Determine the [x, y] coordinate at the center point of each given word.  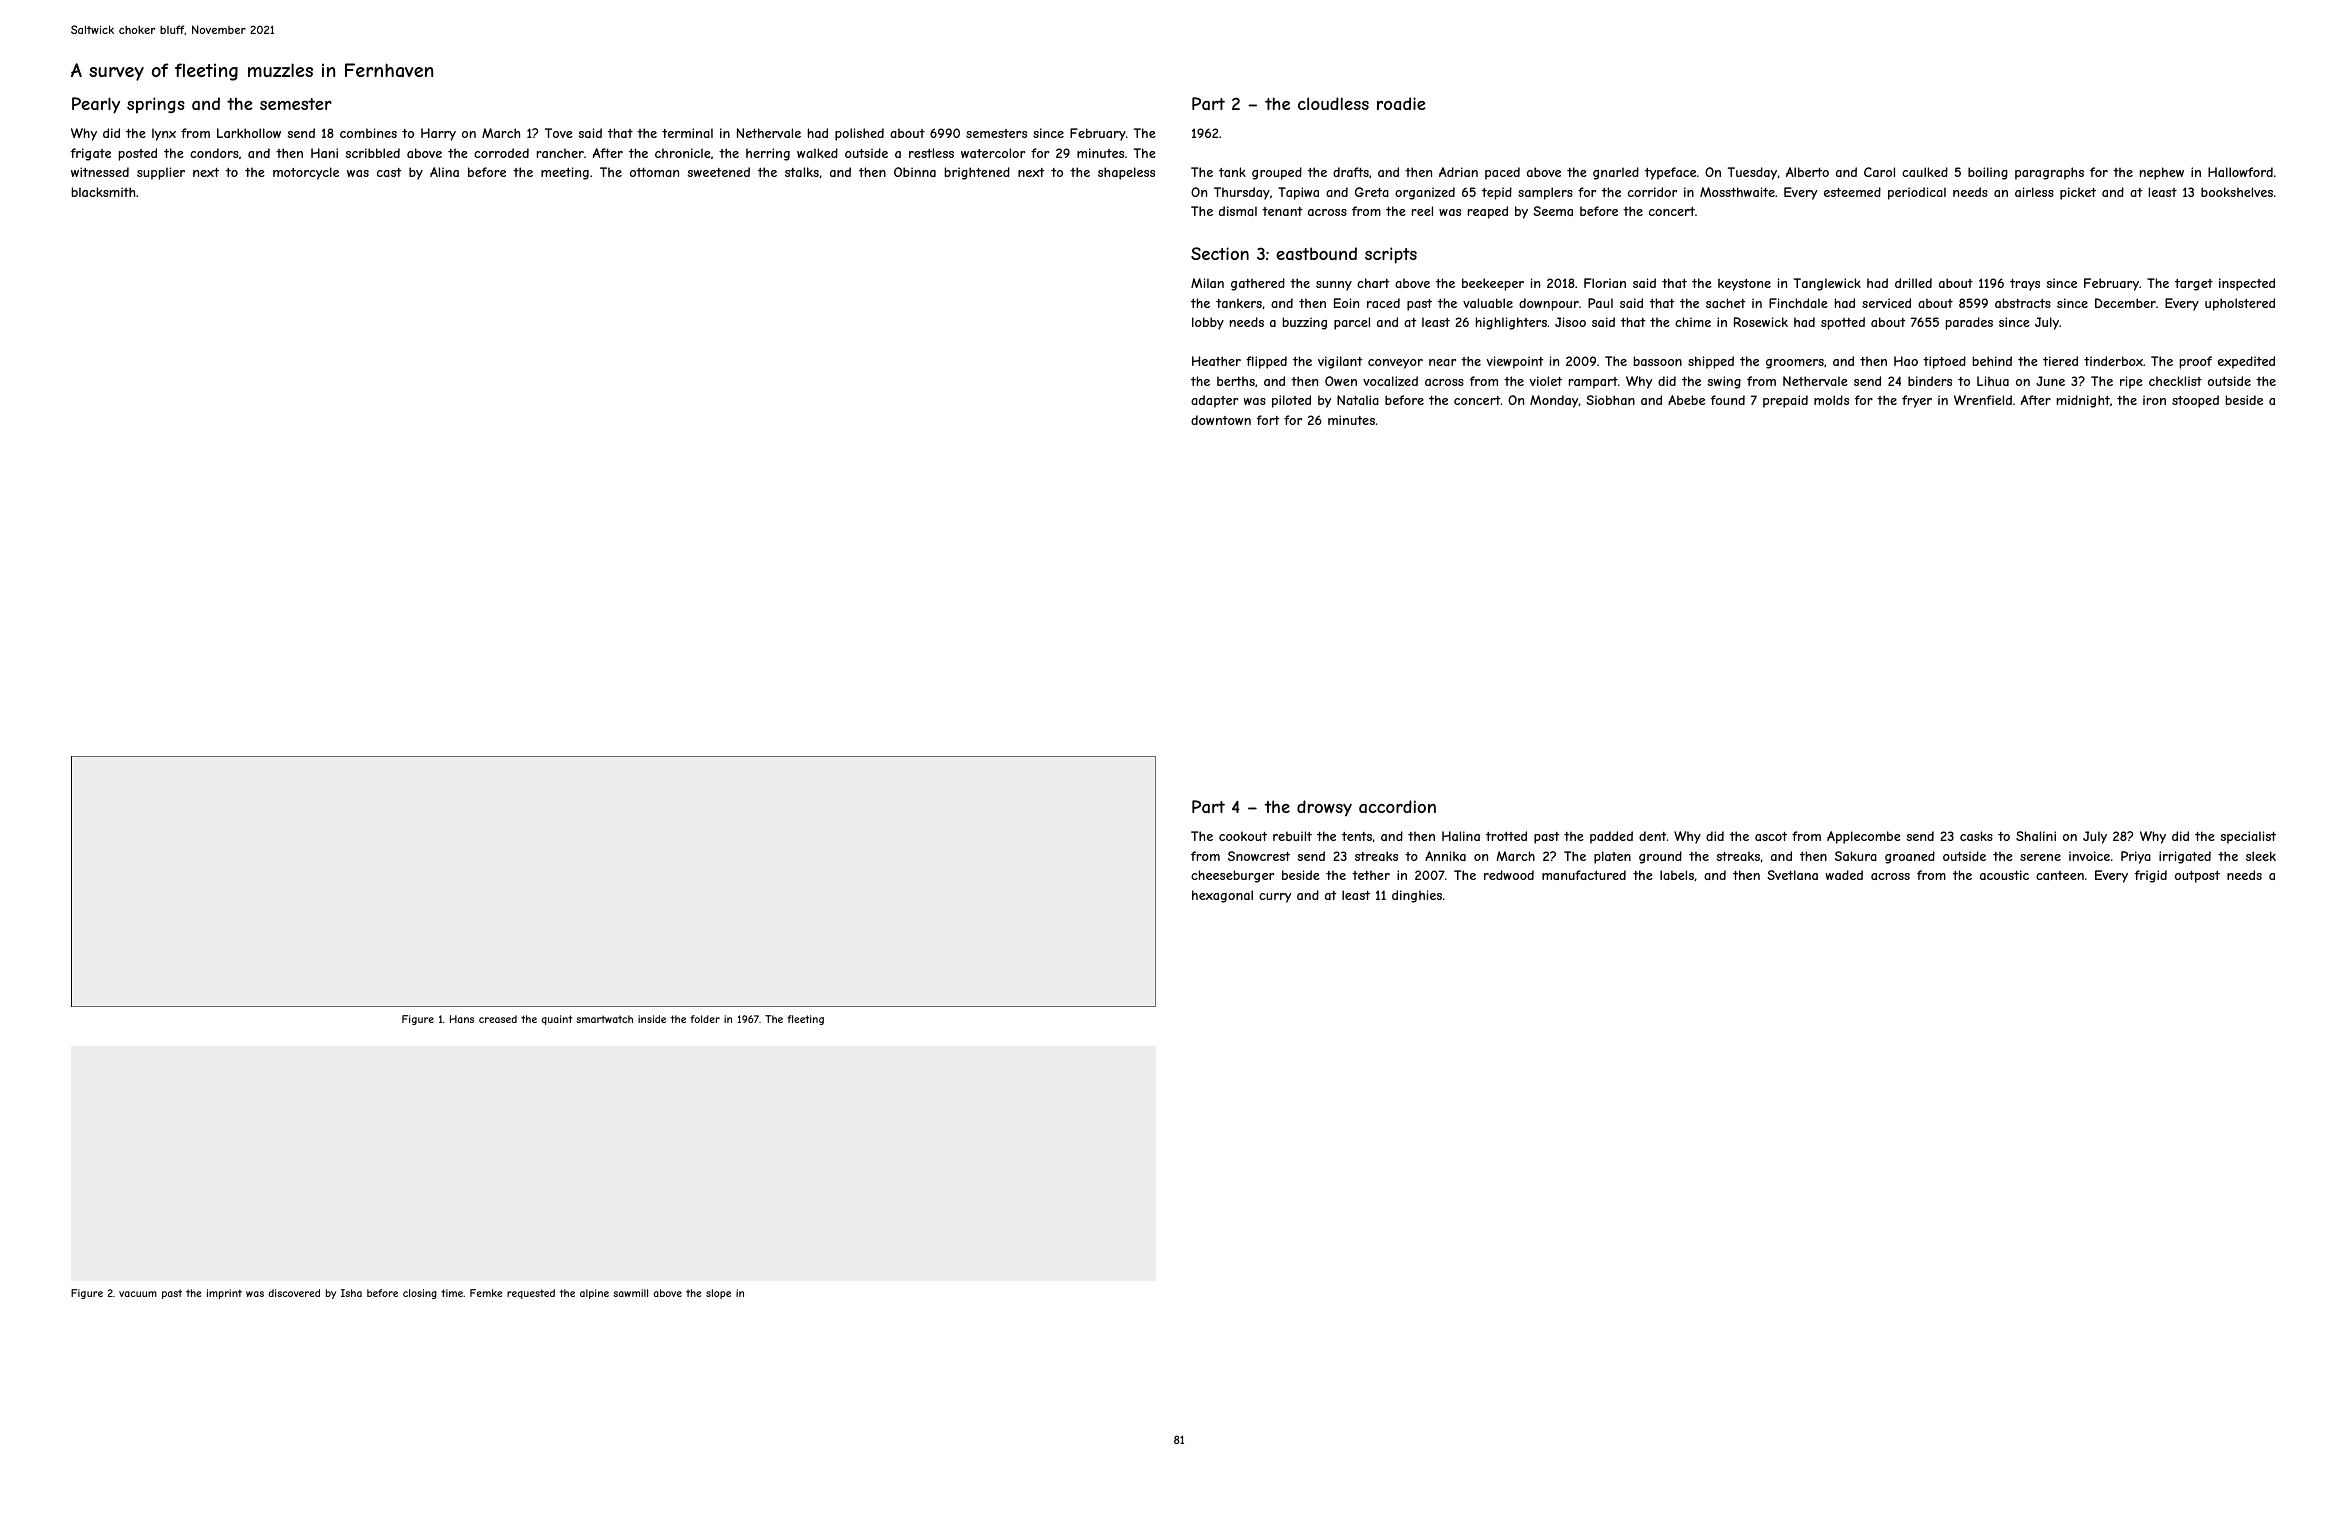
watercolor [993, 153]
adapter [1214, 401]
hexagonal [1222, 896]
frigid [2151, 876]
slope [718, 1294]
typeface [1670, 173]
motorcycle [306, 173]
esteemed [1852, 192]
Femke [486, 1293]
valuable [1488, 303]
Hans [462, 1019]
